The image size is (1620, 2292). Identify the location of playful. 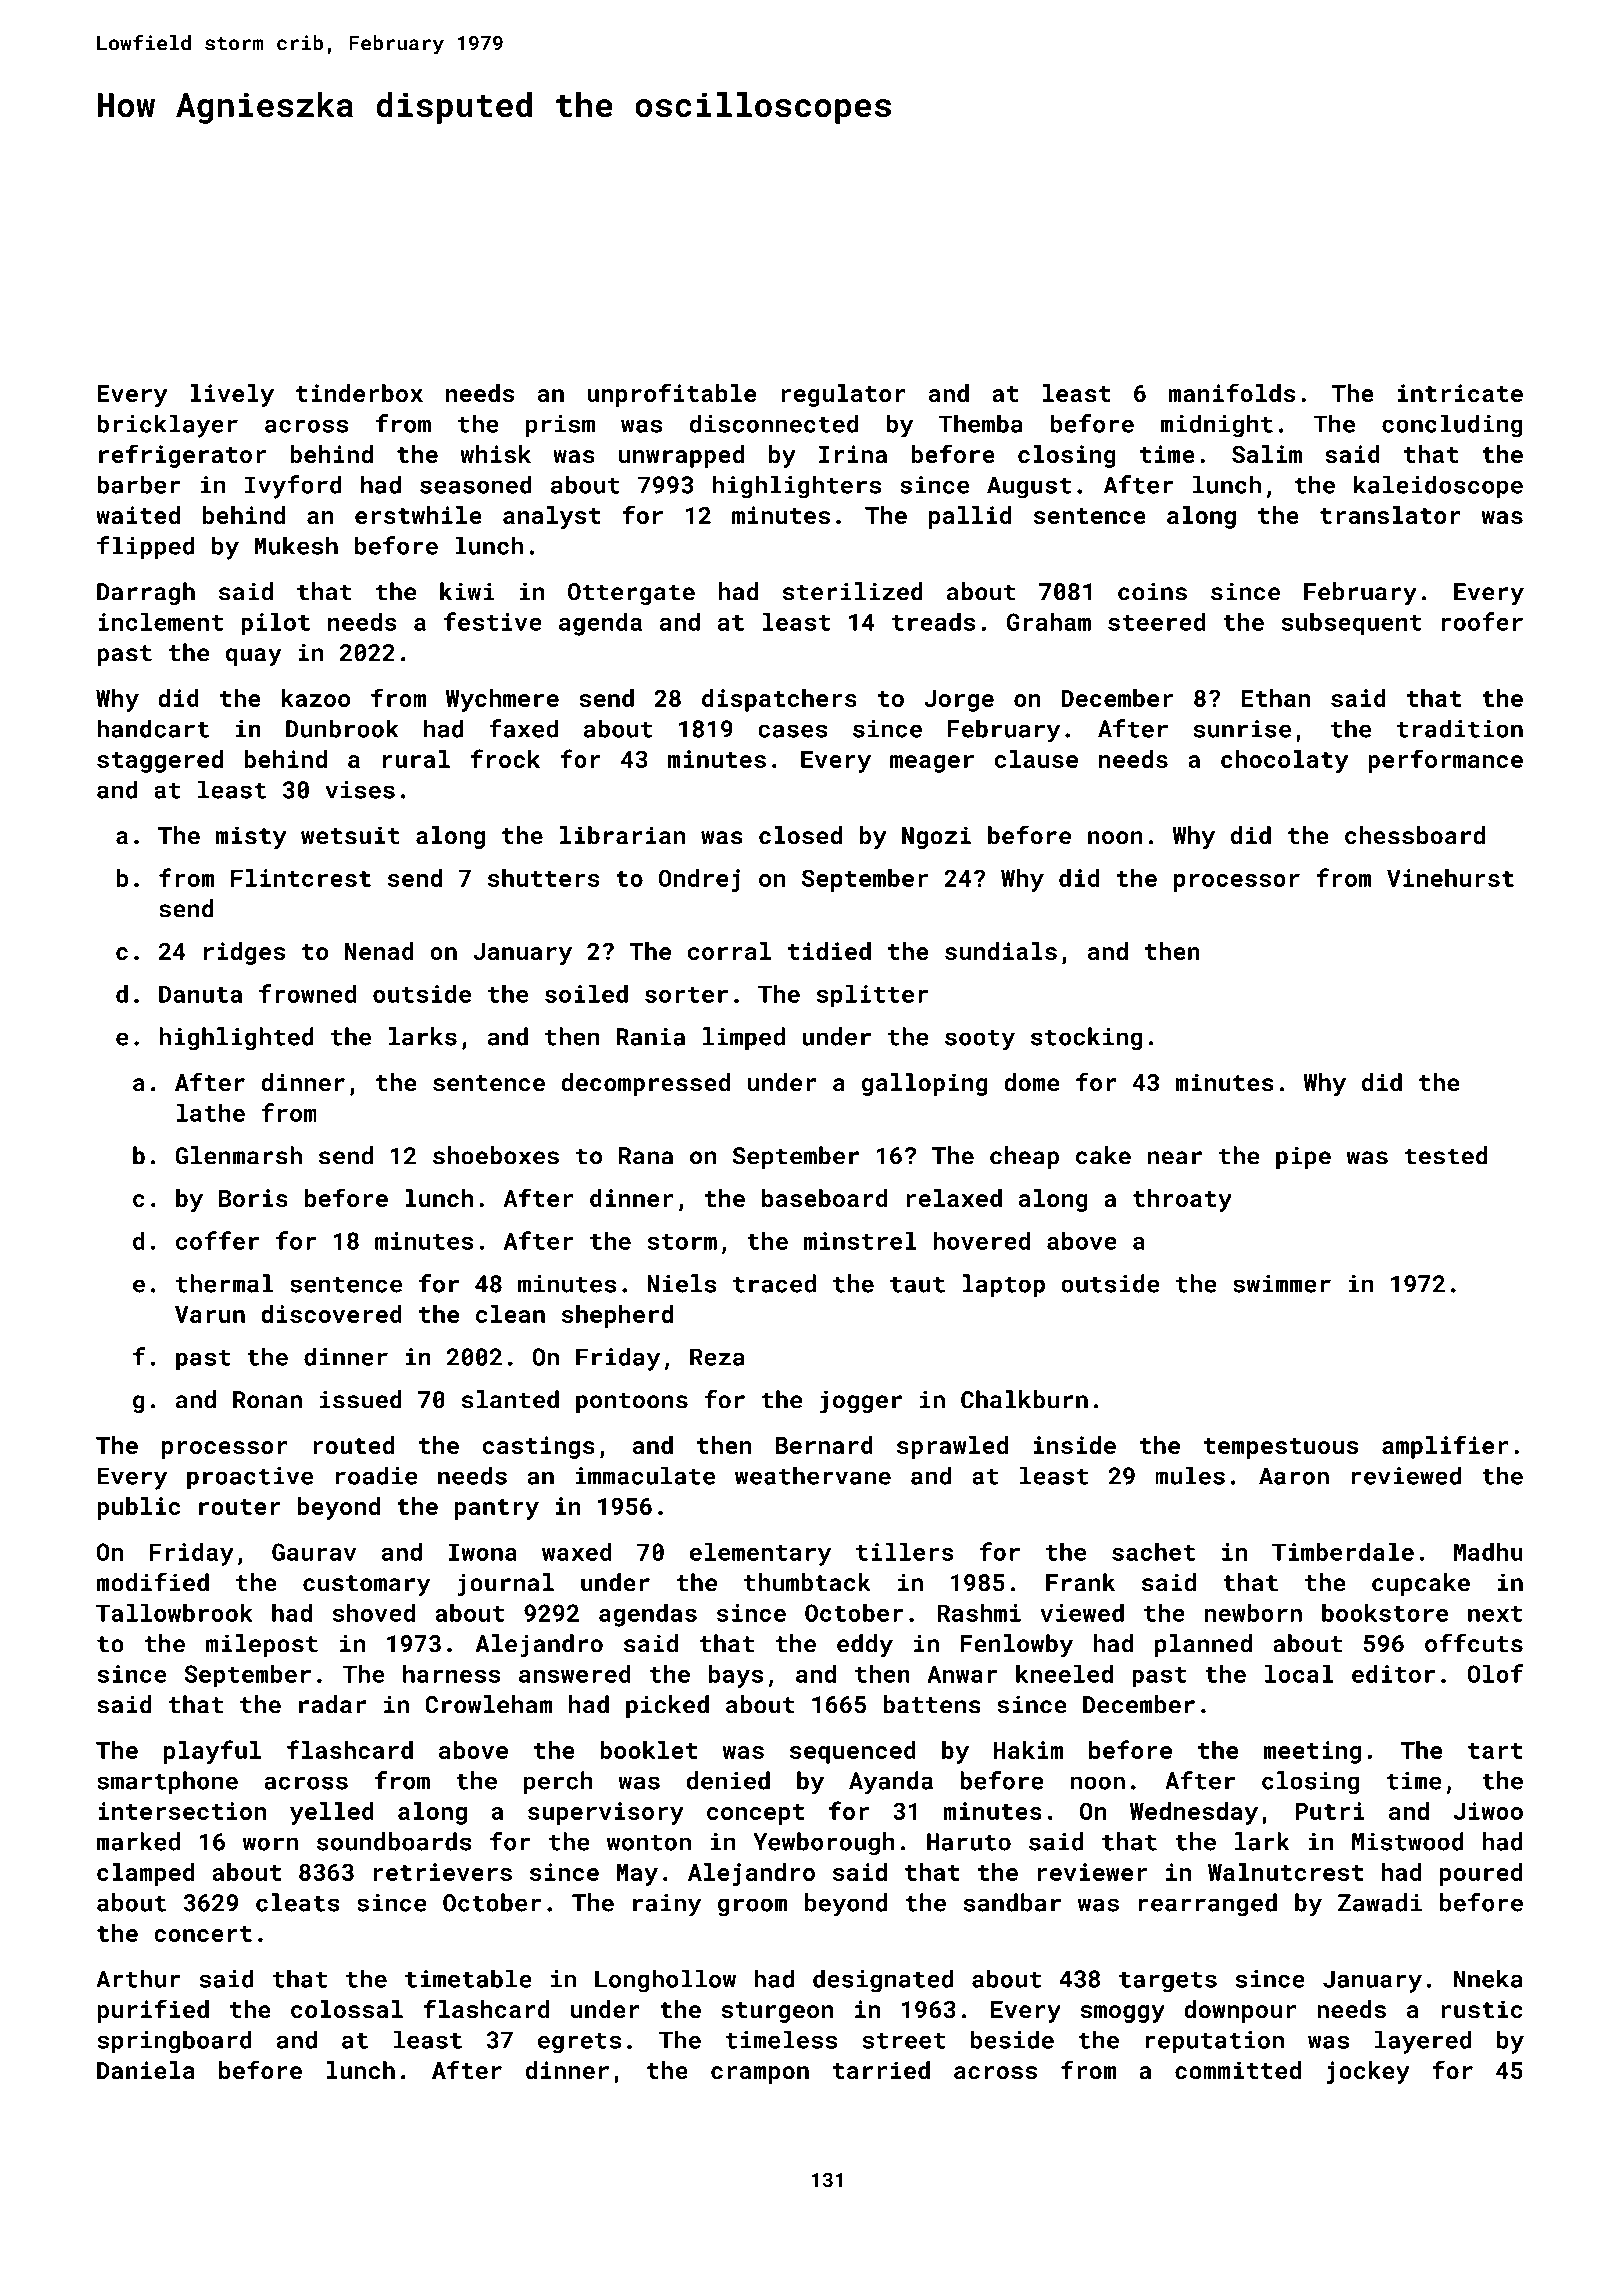
(212, 1752).
